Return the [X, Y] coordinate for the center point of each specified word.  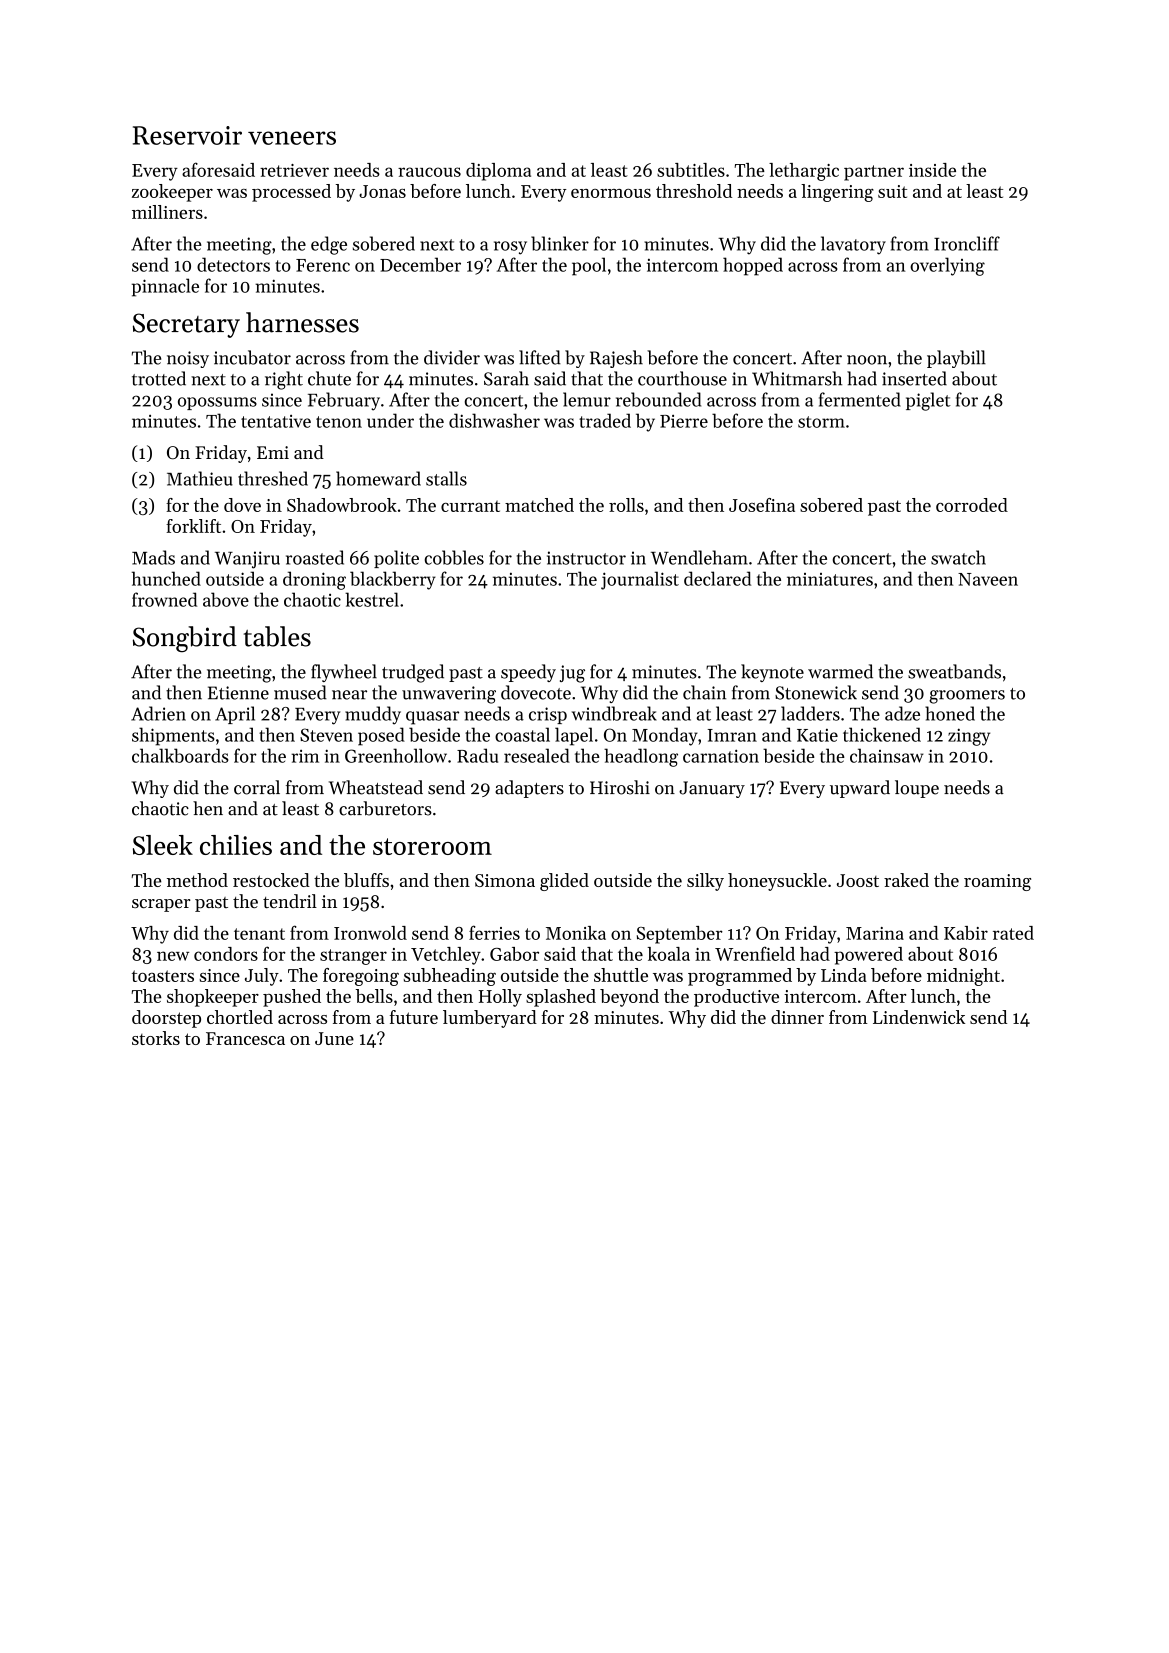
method [197, 880]
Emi [273, 452]
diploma [498, 172]
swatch [958, 557]
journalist [640, 580]
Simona [505, 880]
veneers [292, 138]
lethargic [804, 172]
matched [539, 505]
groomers [967, 697]
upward [860, 789]
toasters [163, 976]
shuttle [621, 975]
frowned [164, 599]
